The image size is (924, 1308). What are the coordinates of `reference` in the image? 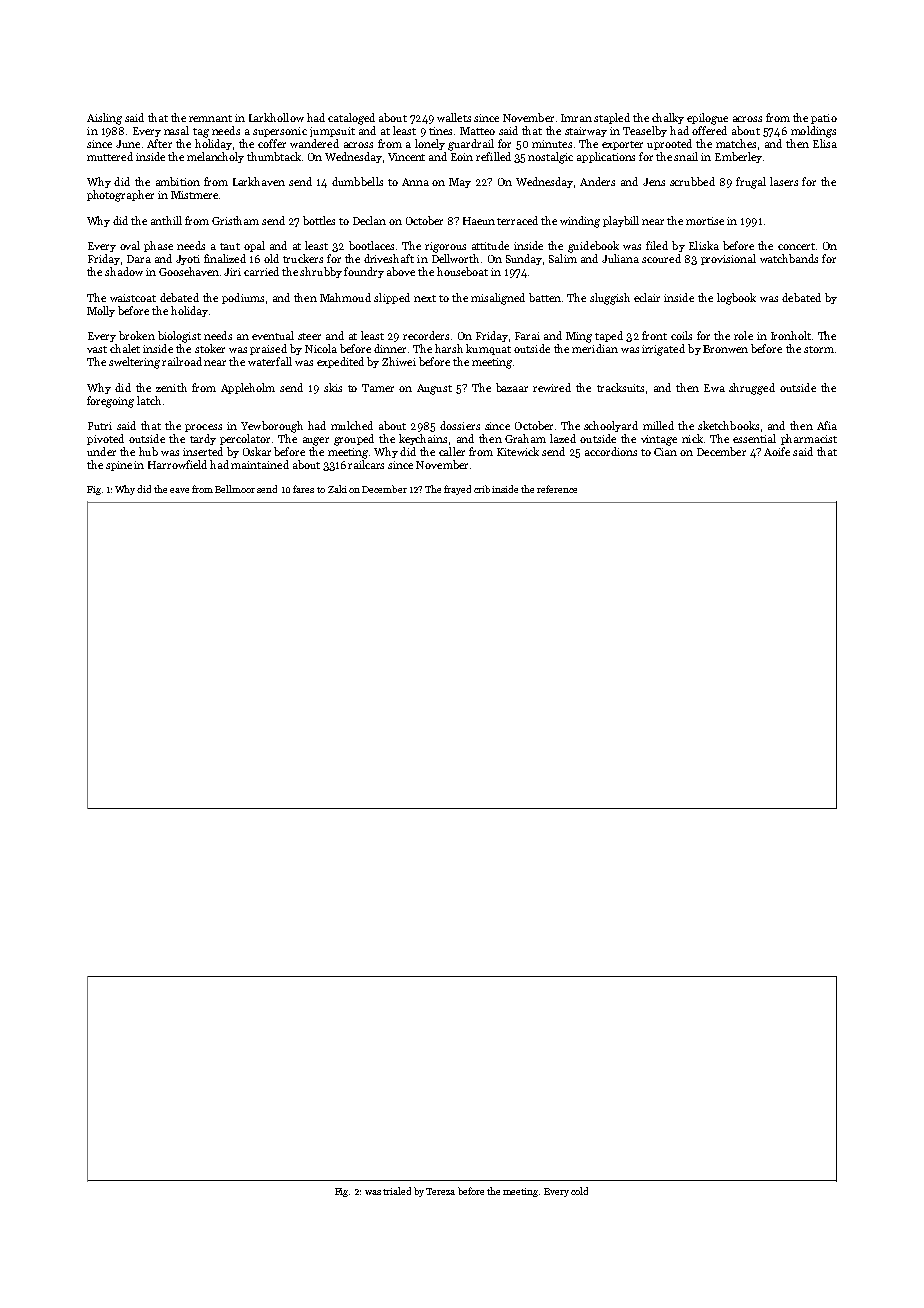 It's located at (557, 489).
